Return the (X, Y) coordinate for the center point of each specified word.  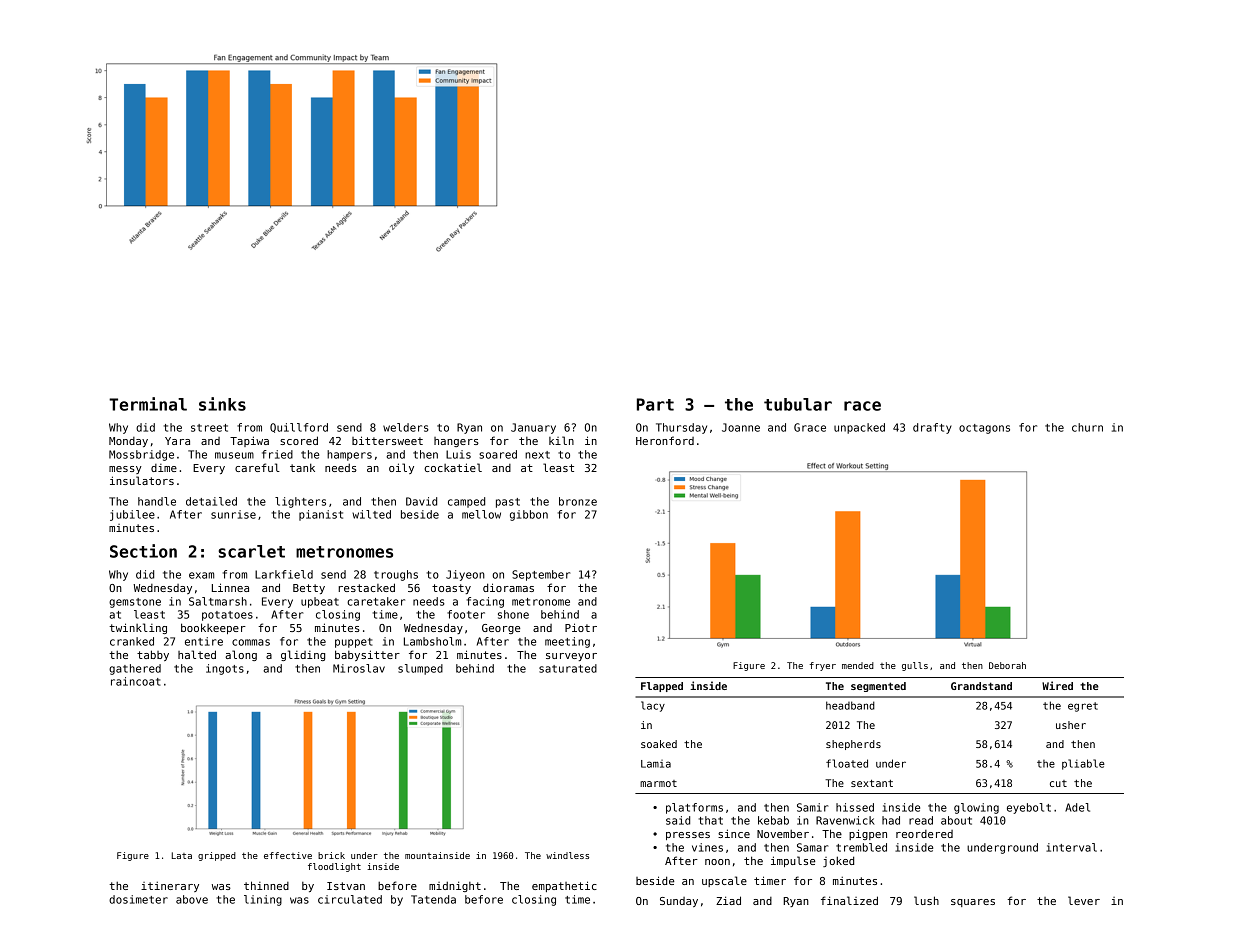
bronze (578, 501)
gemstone (135, 603)
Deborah (1007, 665)
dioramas (508, 587)
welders (406, 427)
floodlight (334, 867)
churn (1087, 427)
